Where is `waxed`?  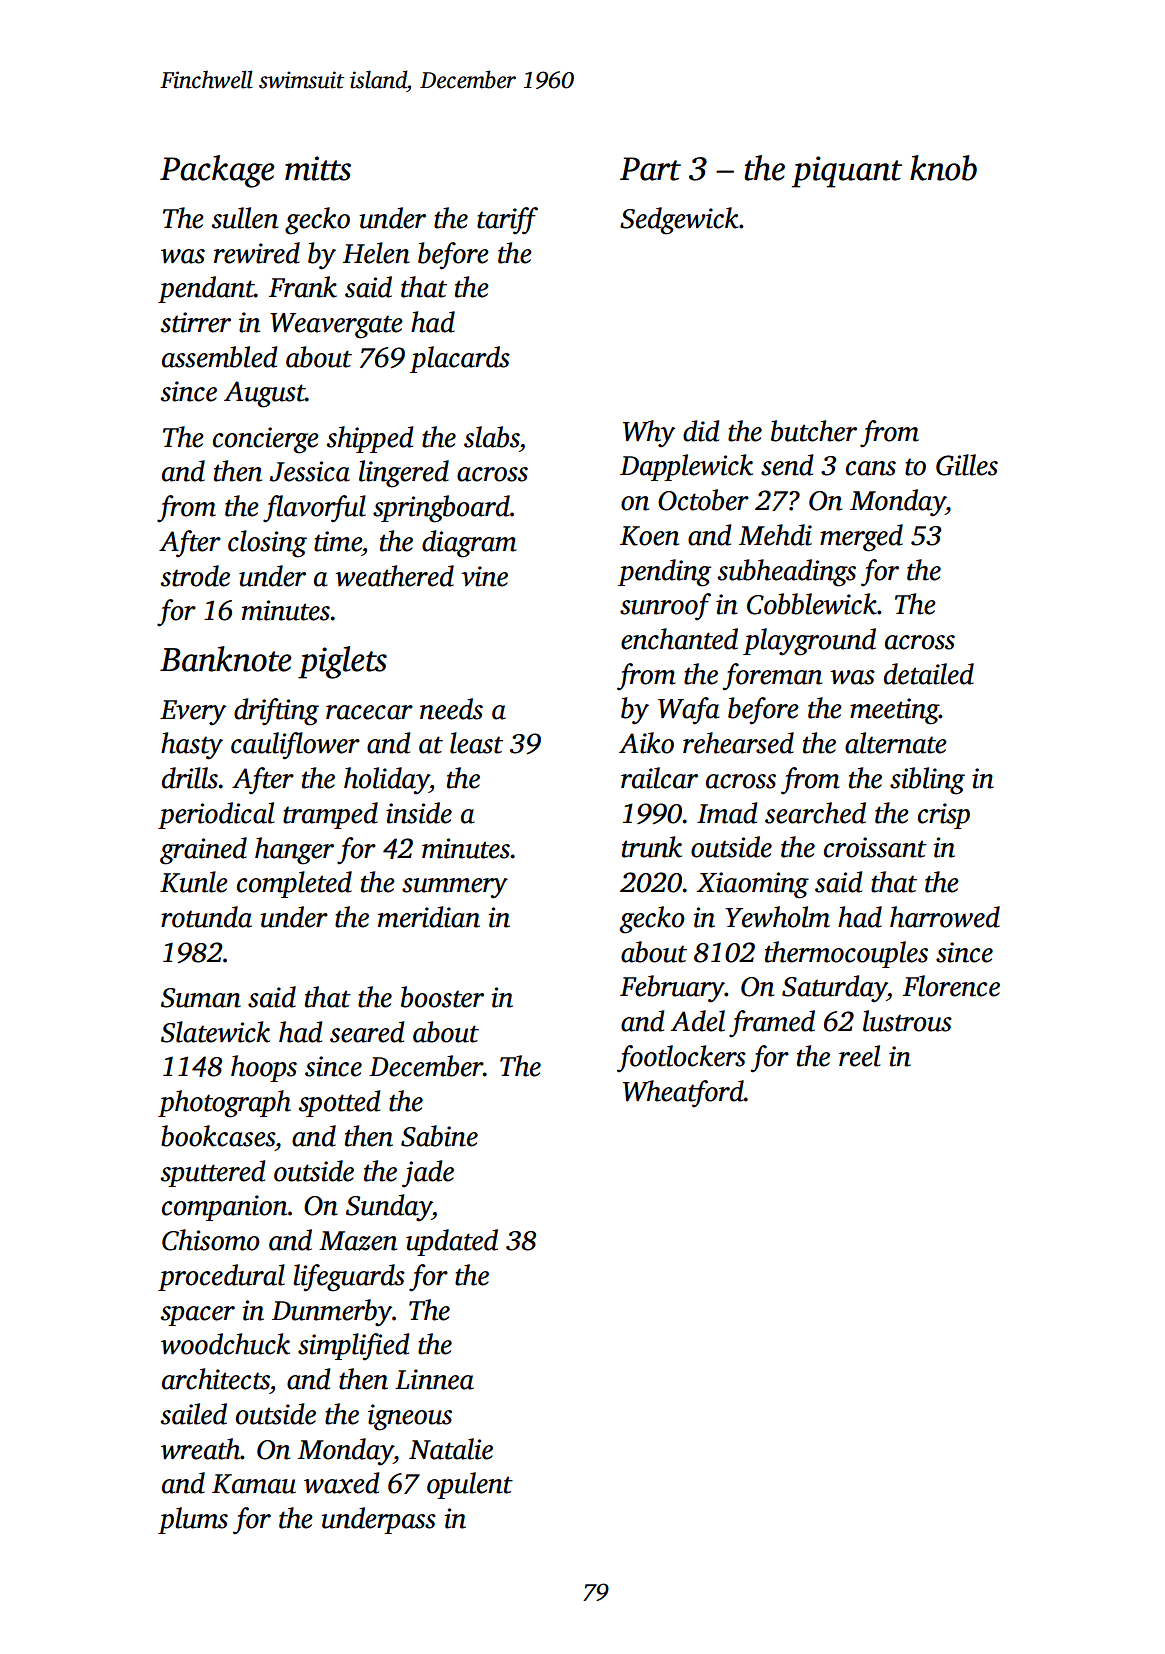 waxed is located at coordinates (341, 1483).
